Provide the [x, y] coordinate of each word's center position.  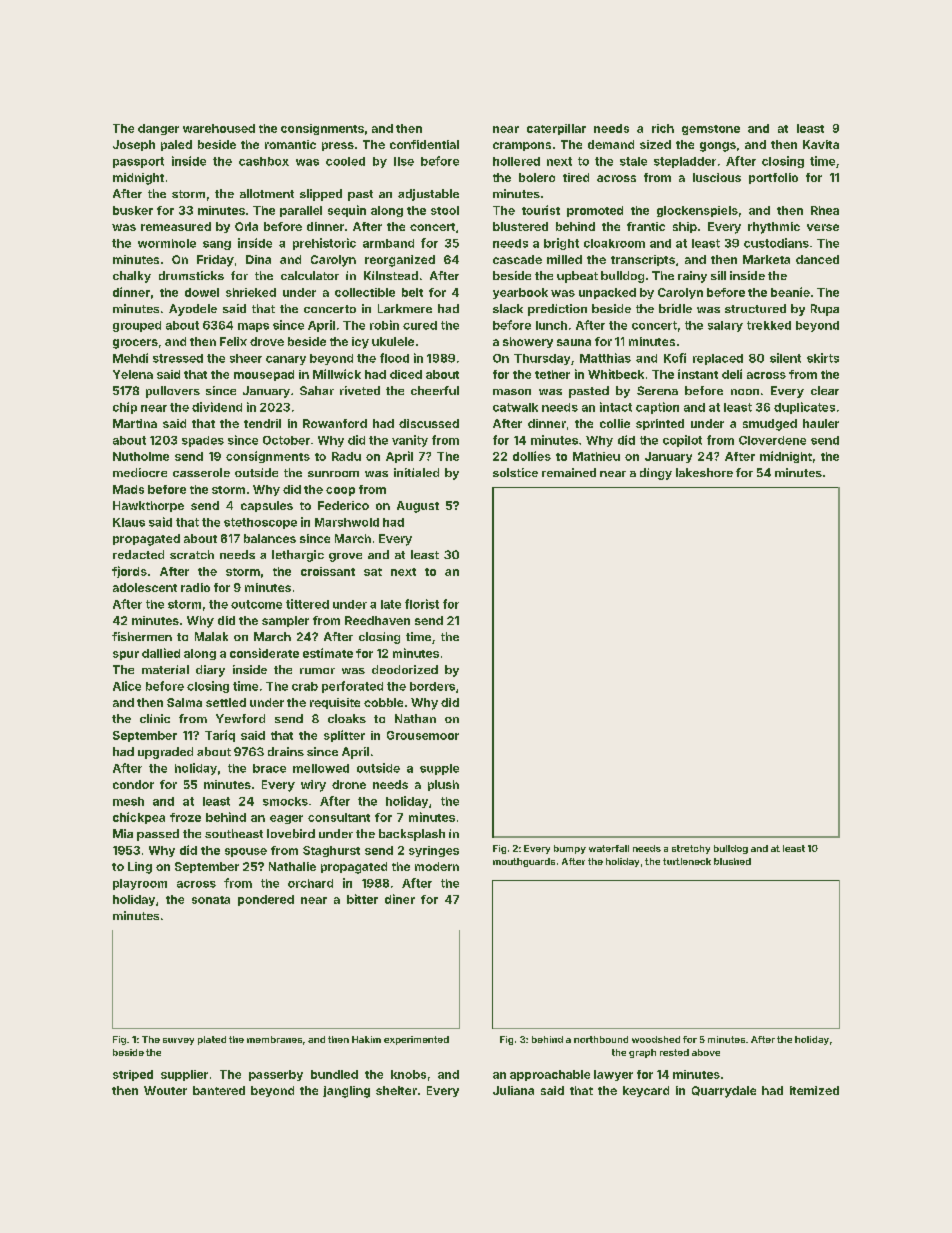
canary [286, 360]
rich [663, 128]
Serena [657, 390]
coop [340, 491]
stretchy [691, 849]
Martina [135, 423]
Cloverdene [772, 440]
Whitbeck [616, 374]
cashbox [264, 161]
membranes [274, 1039]
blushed [732, 861]
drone [349, 784]
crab [305, 686]
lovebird [291, 833]
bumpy [570, 849]
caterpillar [556, 129]
